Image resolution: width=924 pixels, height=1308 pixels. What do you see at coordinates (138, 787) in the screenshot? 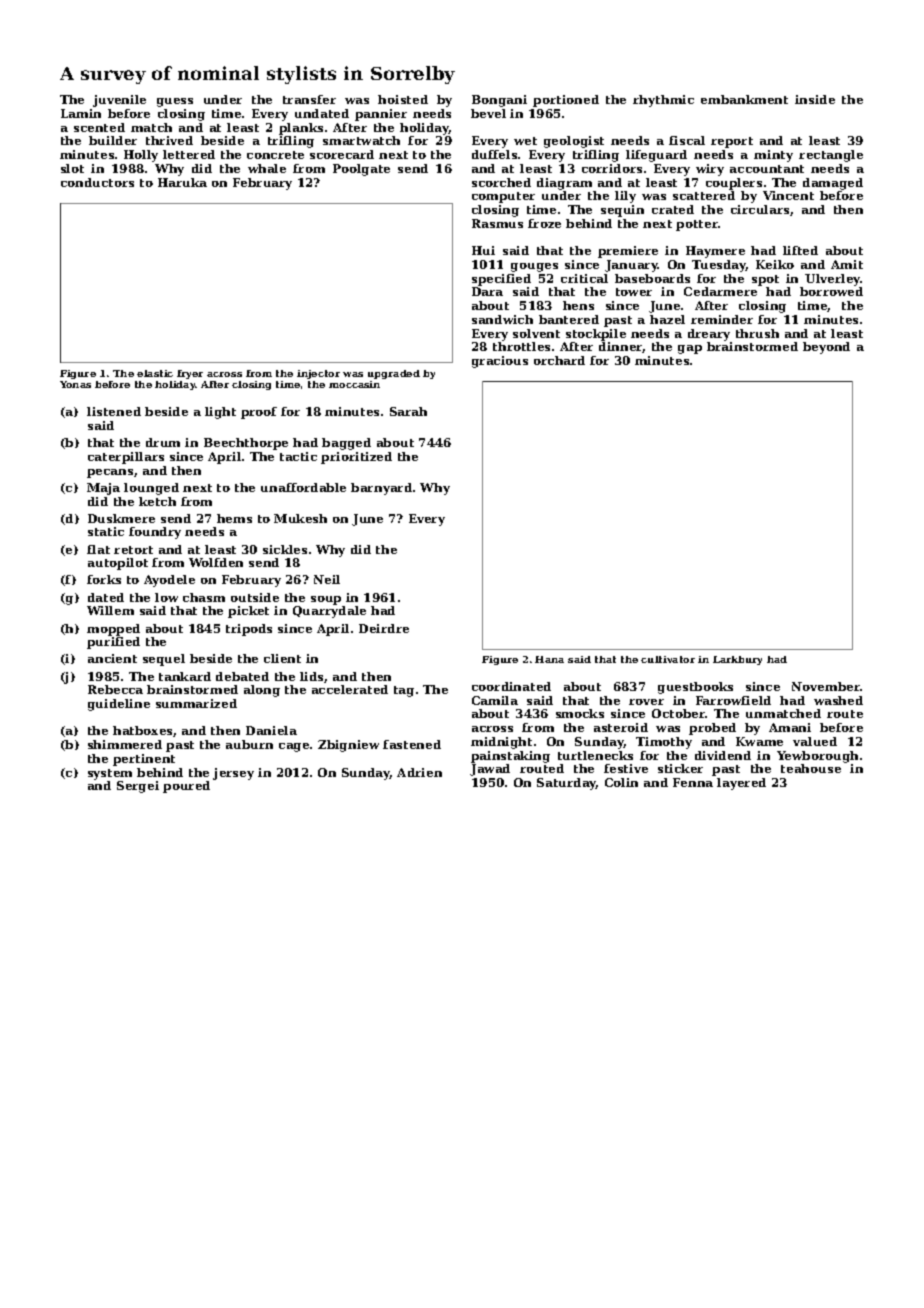
I see `Sergei` at bounding box center [138, 787].
